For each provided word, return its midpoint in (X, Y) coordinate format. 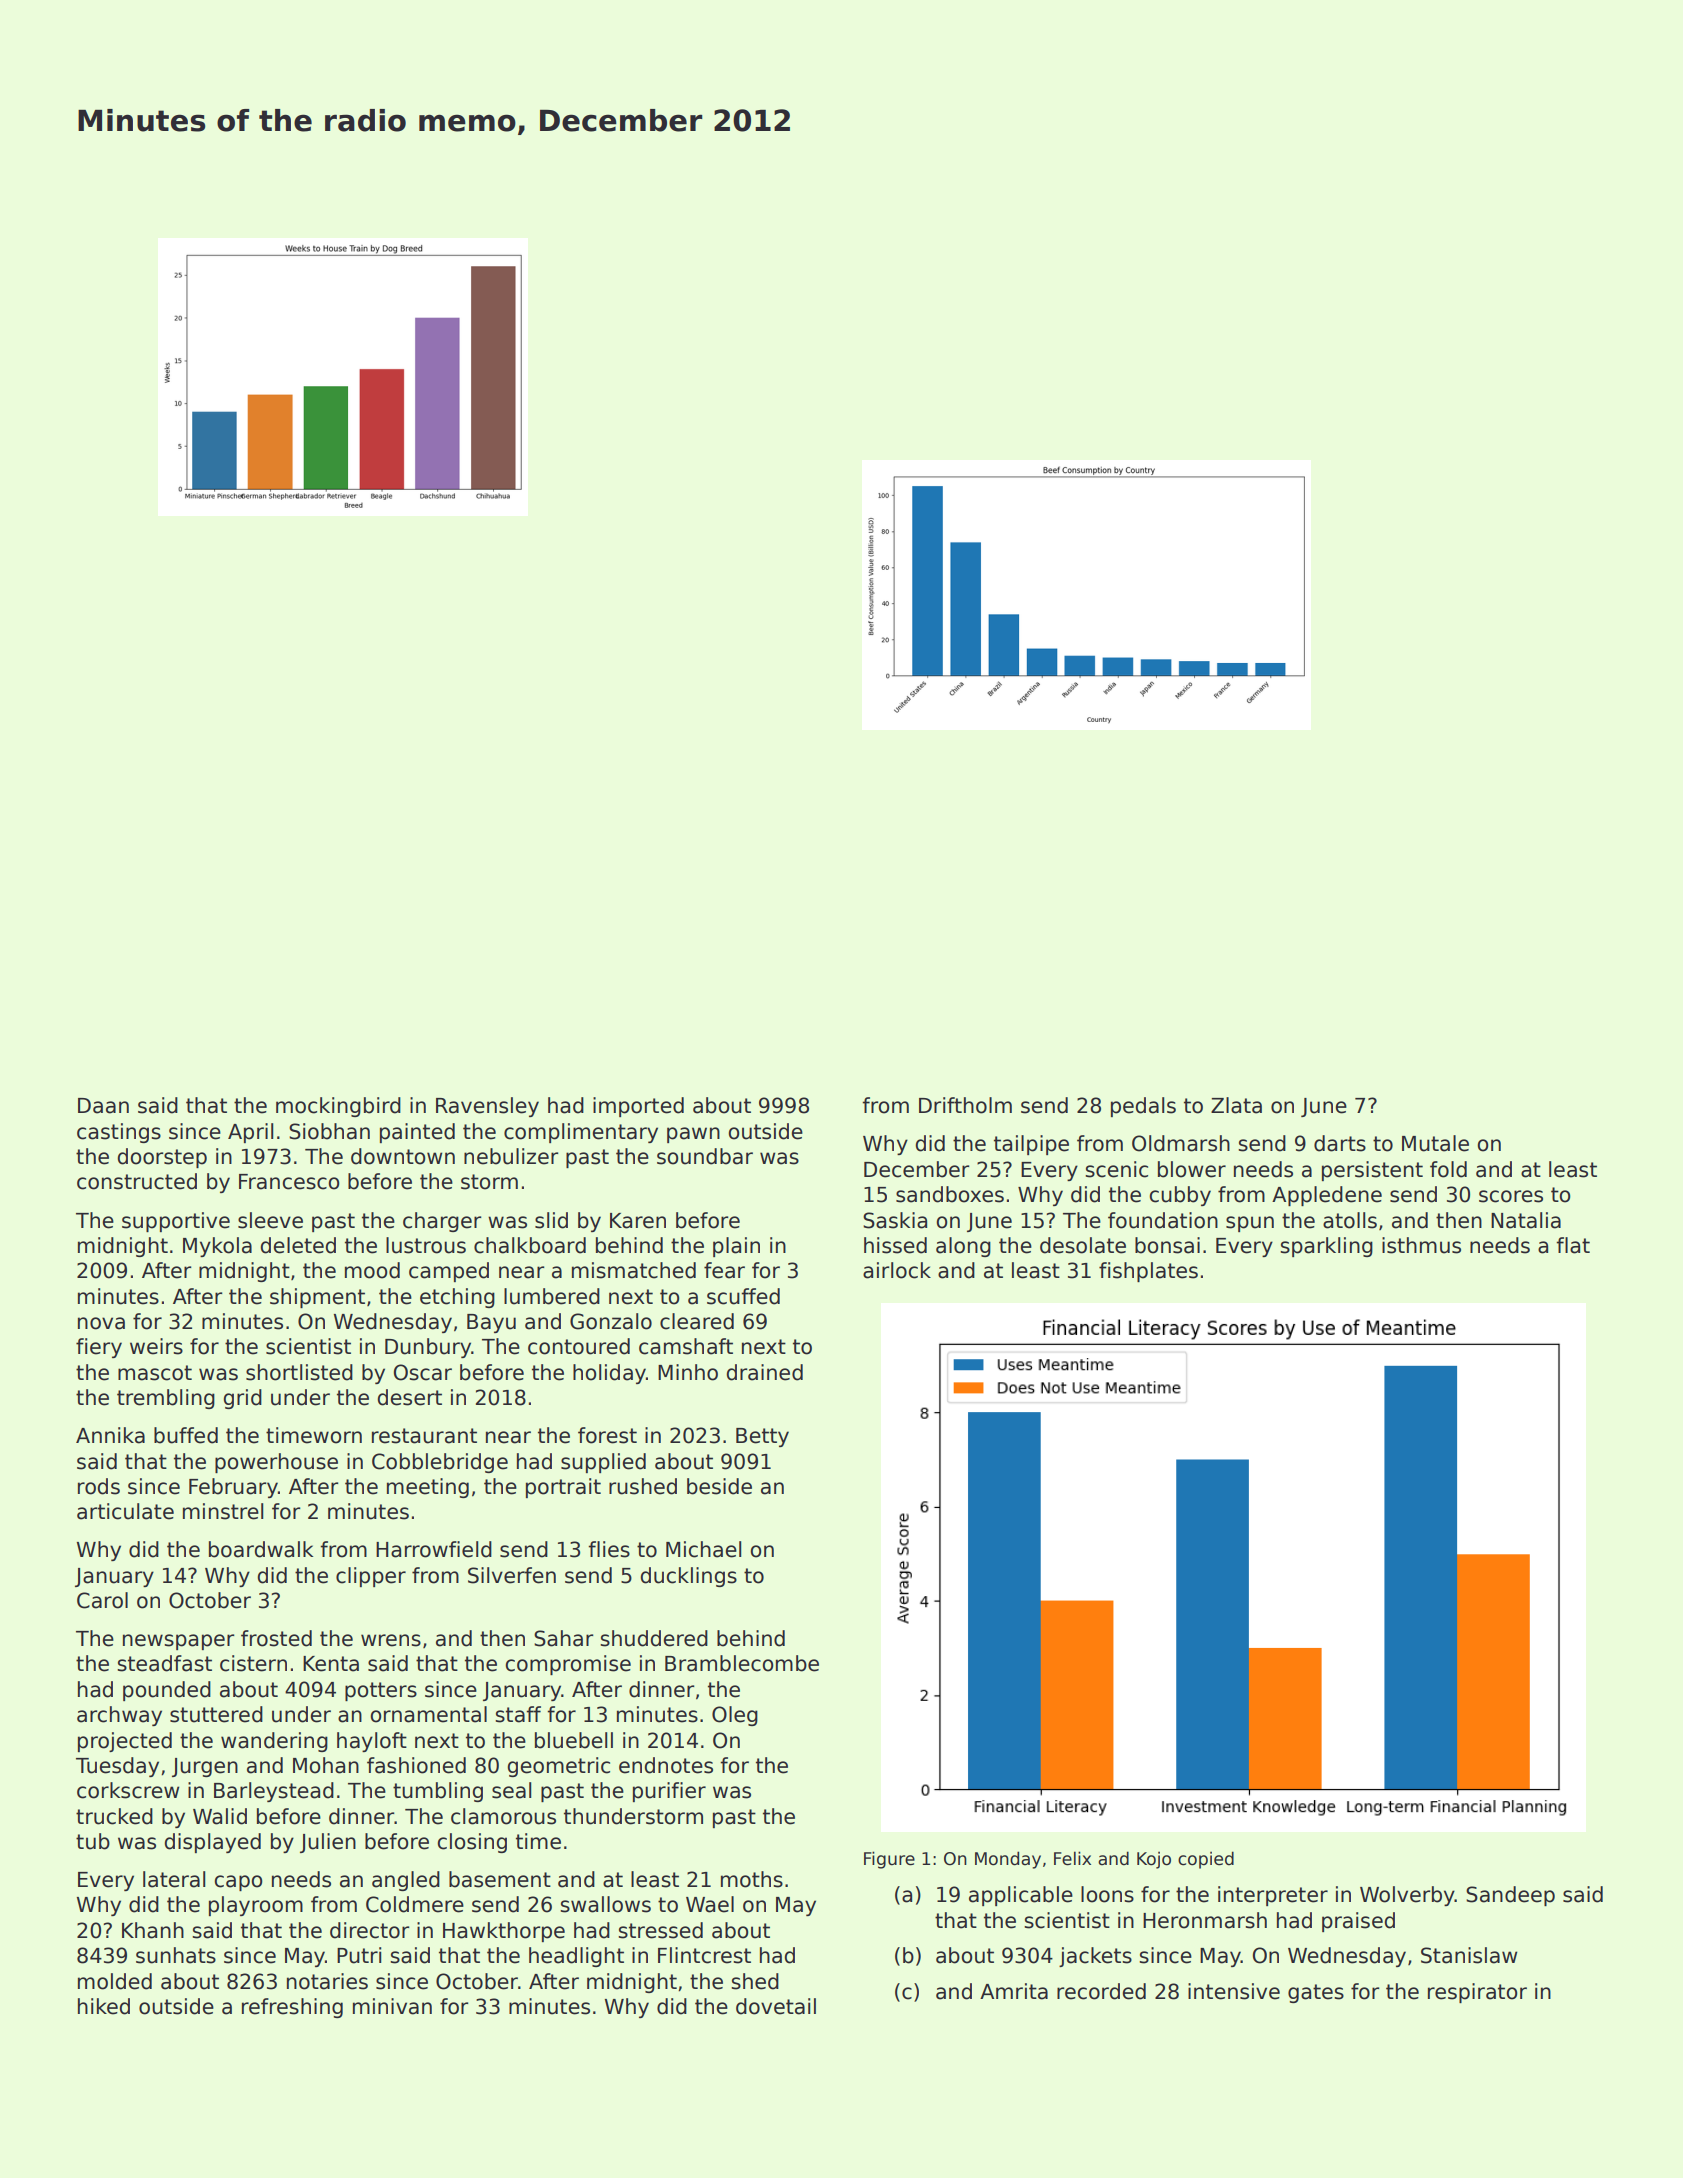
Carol (102, 1600)
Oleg (735, 1716)
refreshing (292, 2008)
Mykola (217, 1247)
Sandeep (1510, 1896)
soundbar (705, 1156)
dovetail (776, 2006)
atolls (1350, 1220)
